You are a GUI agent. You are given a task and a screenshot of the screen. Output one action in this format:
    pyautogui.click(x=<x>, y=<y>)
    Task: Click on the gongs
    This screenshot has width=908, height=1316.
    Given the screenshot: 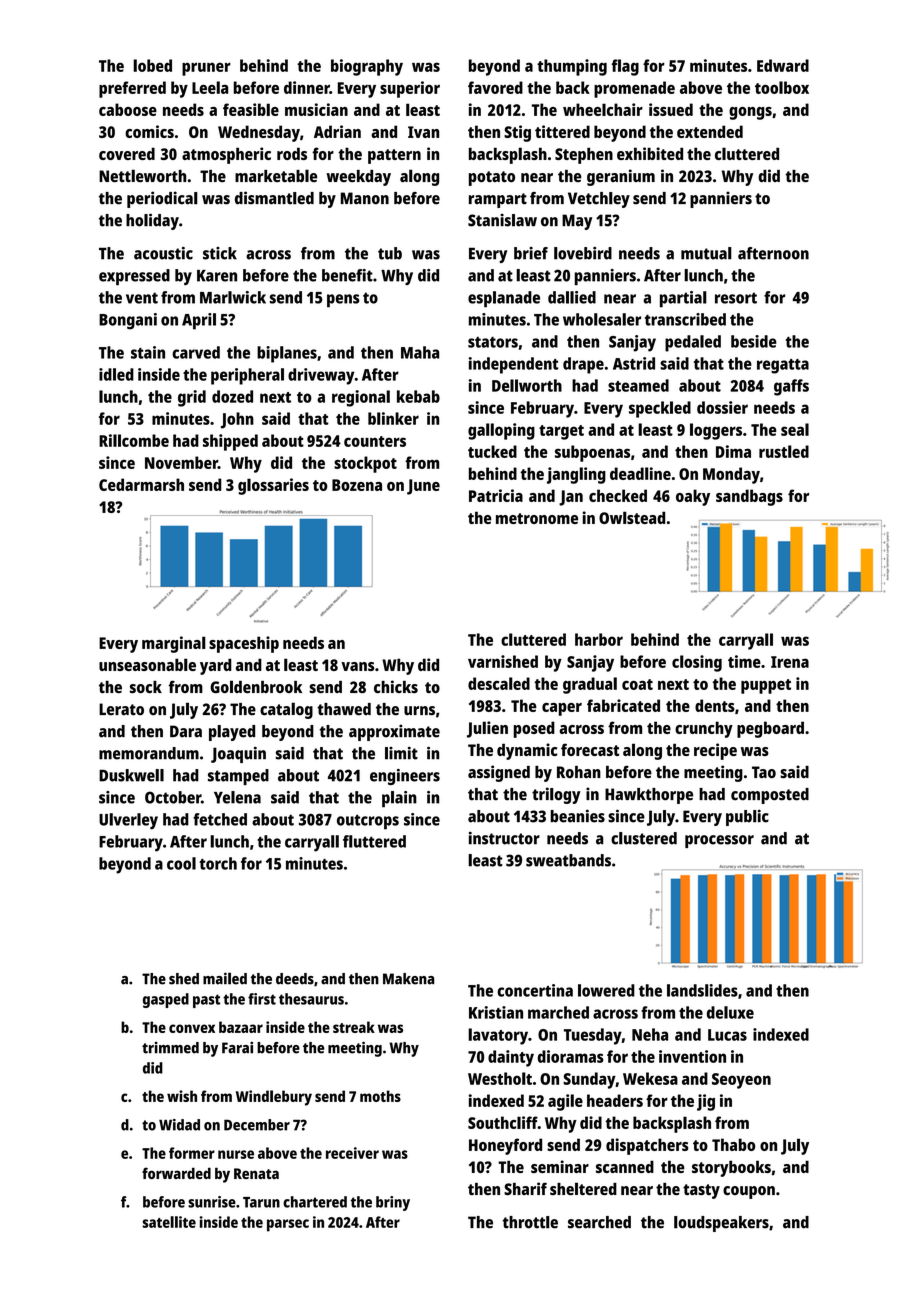 What is the action you would take?
    pyautogui.click(x=750, y=113)
